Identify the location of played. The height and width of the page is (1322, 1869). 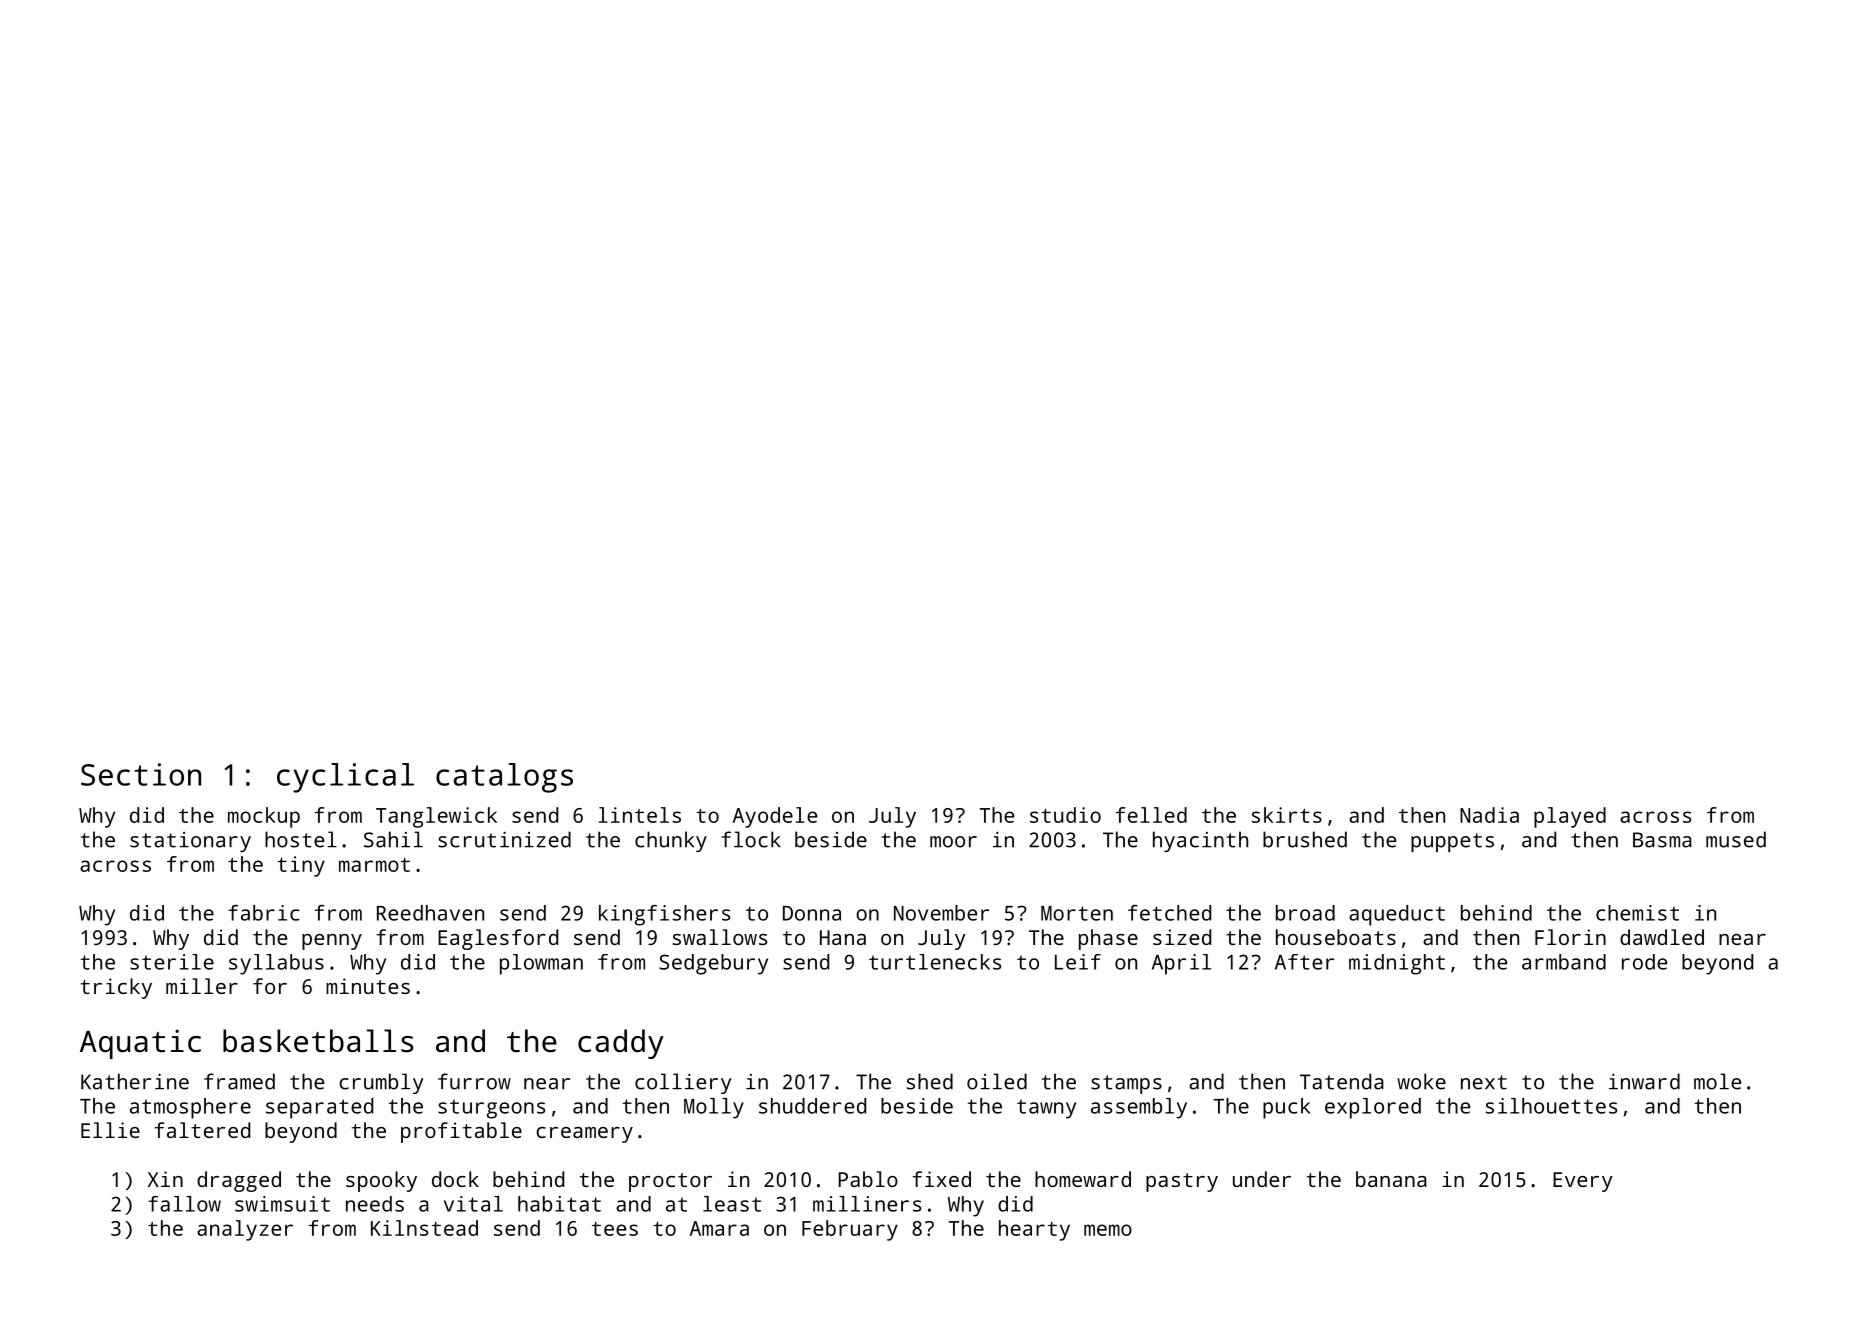
(1570, 817).
